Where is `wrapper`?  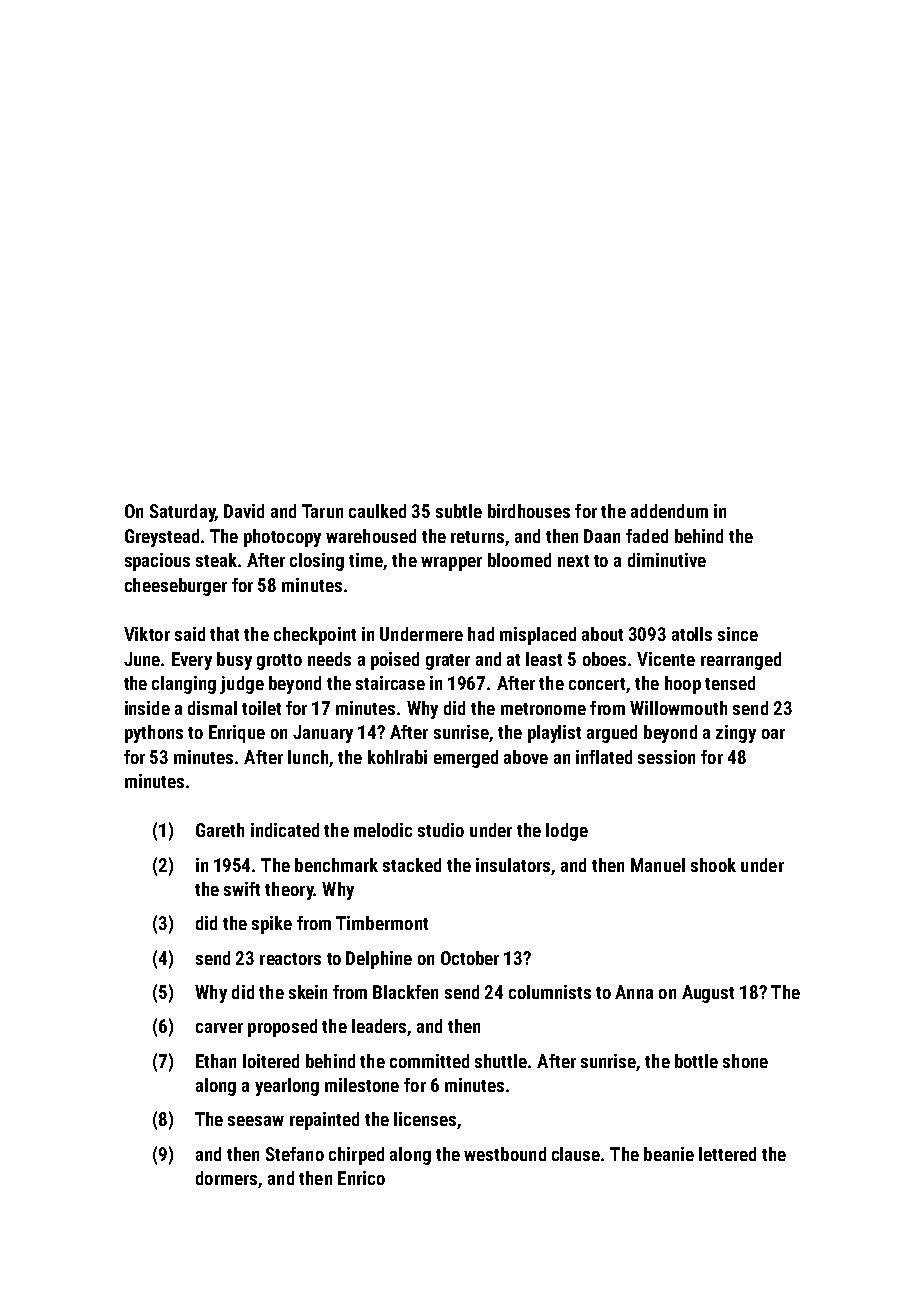
wrapper is located at coordinates (451, 564).
